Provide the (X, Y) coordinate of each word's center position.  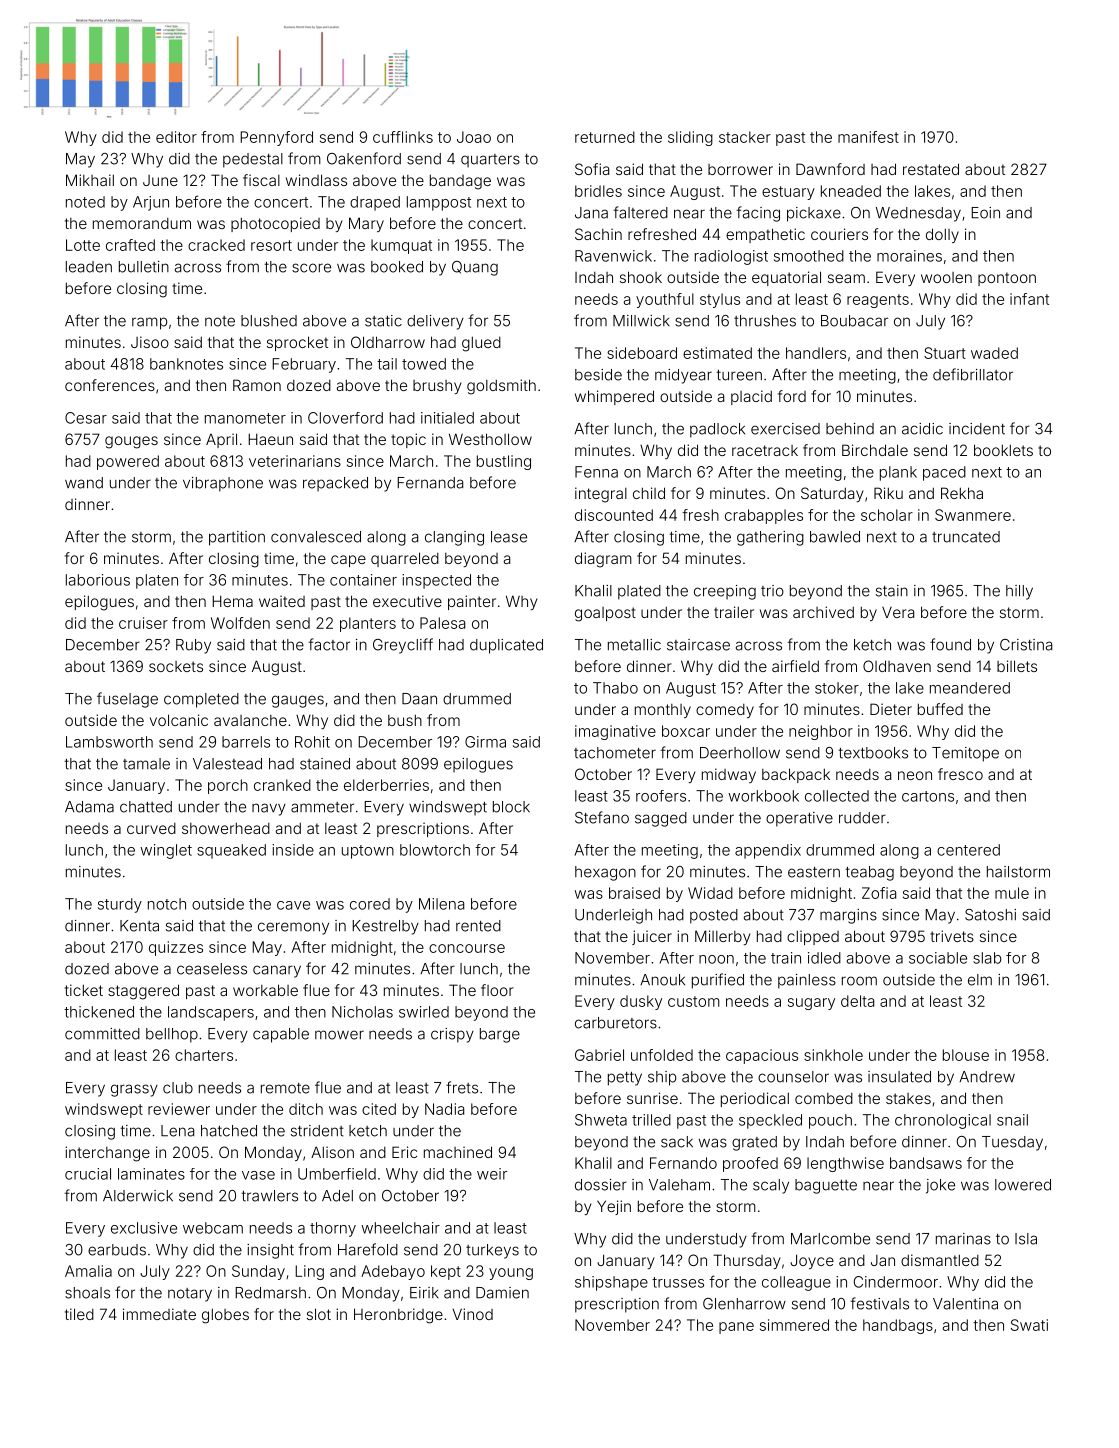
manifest (868, 137)
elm (980, 980)
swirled (424, 1012)
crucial (88, 1174)
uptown (368, 852)
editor (176, 137)
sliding (690, 138)
